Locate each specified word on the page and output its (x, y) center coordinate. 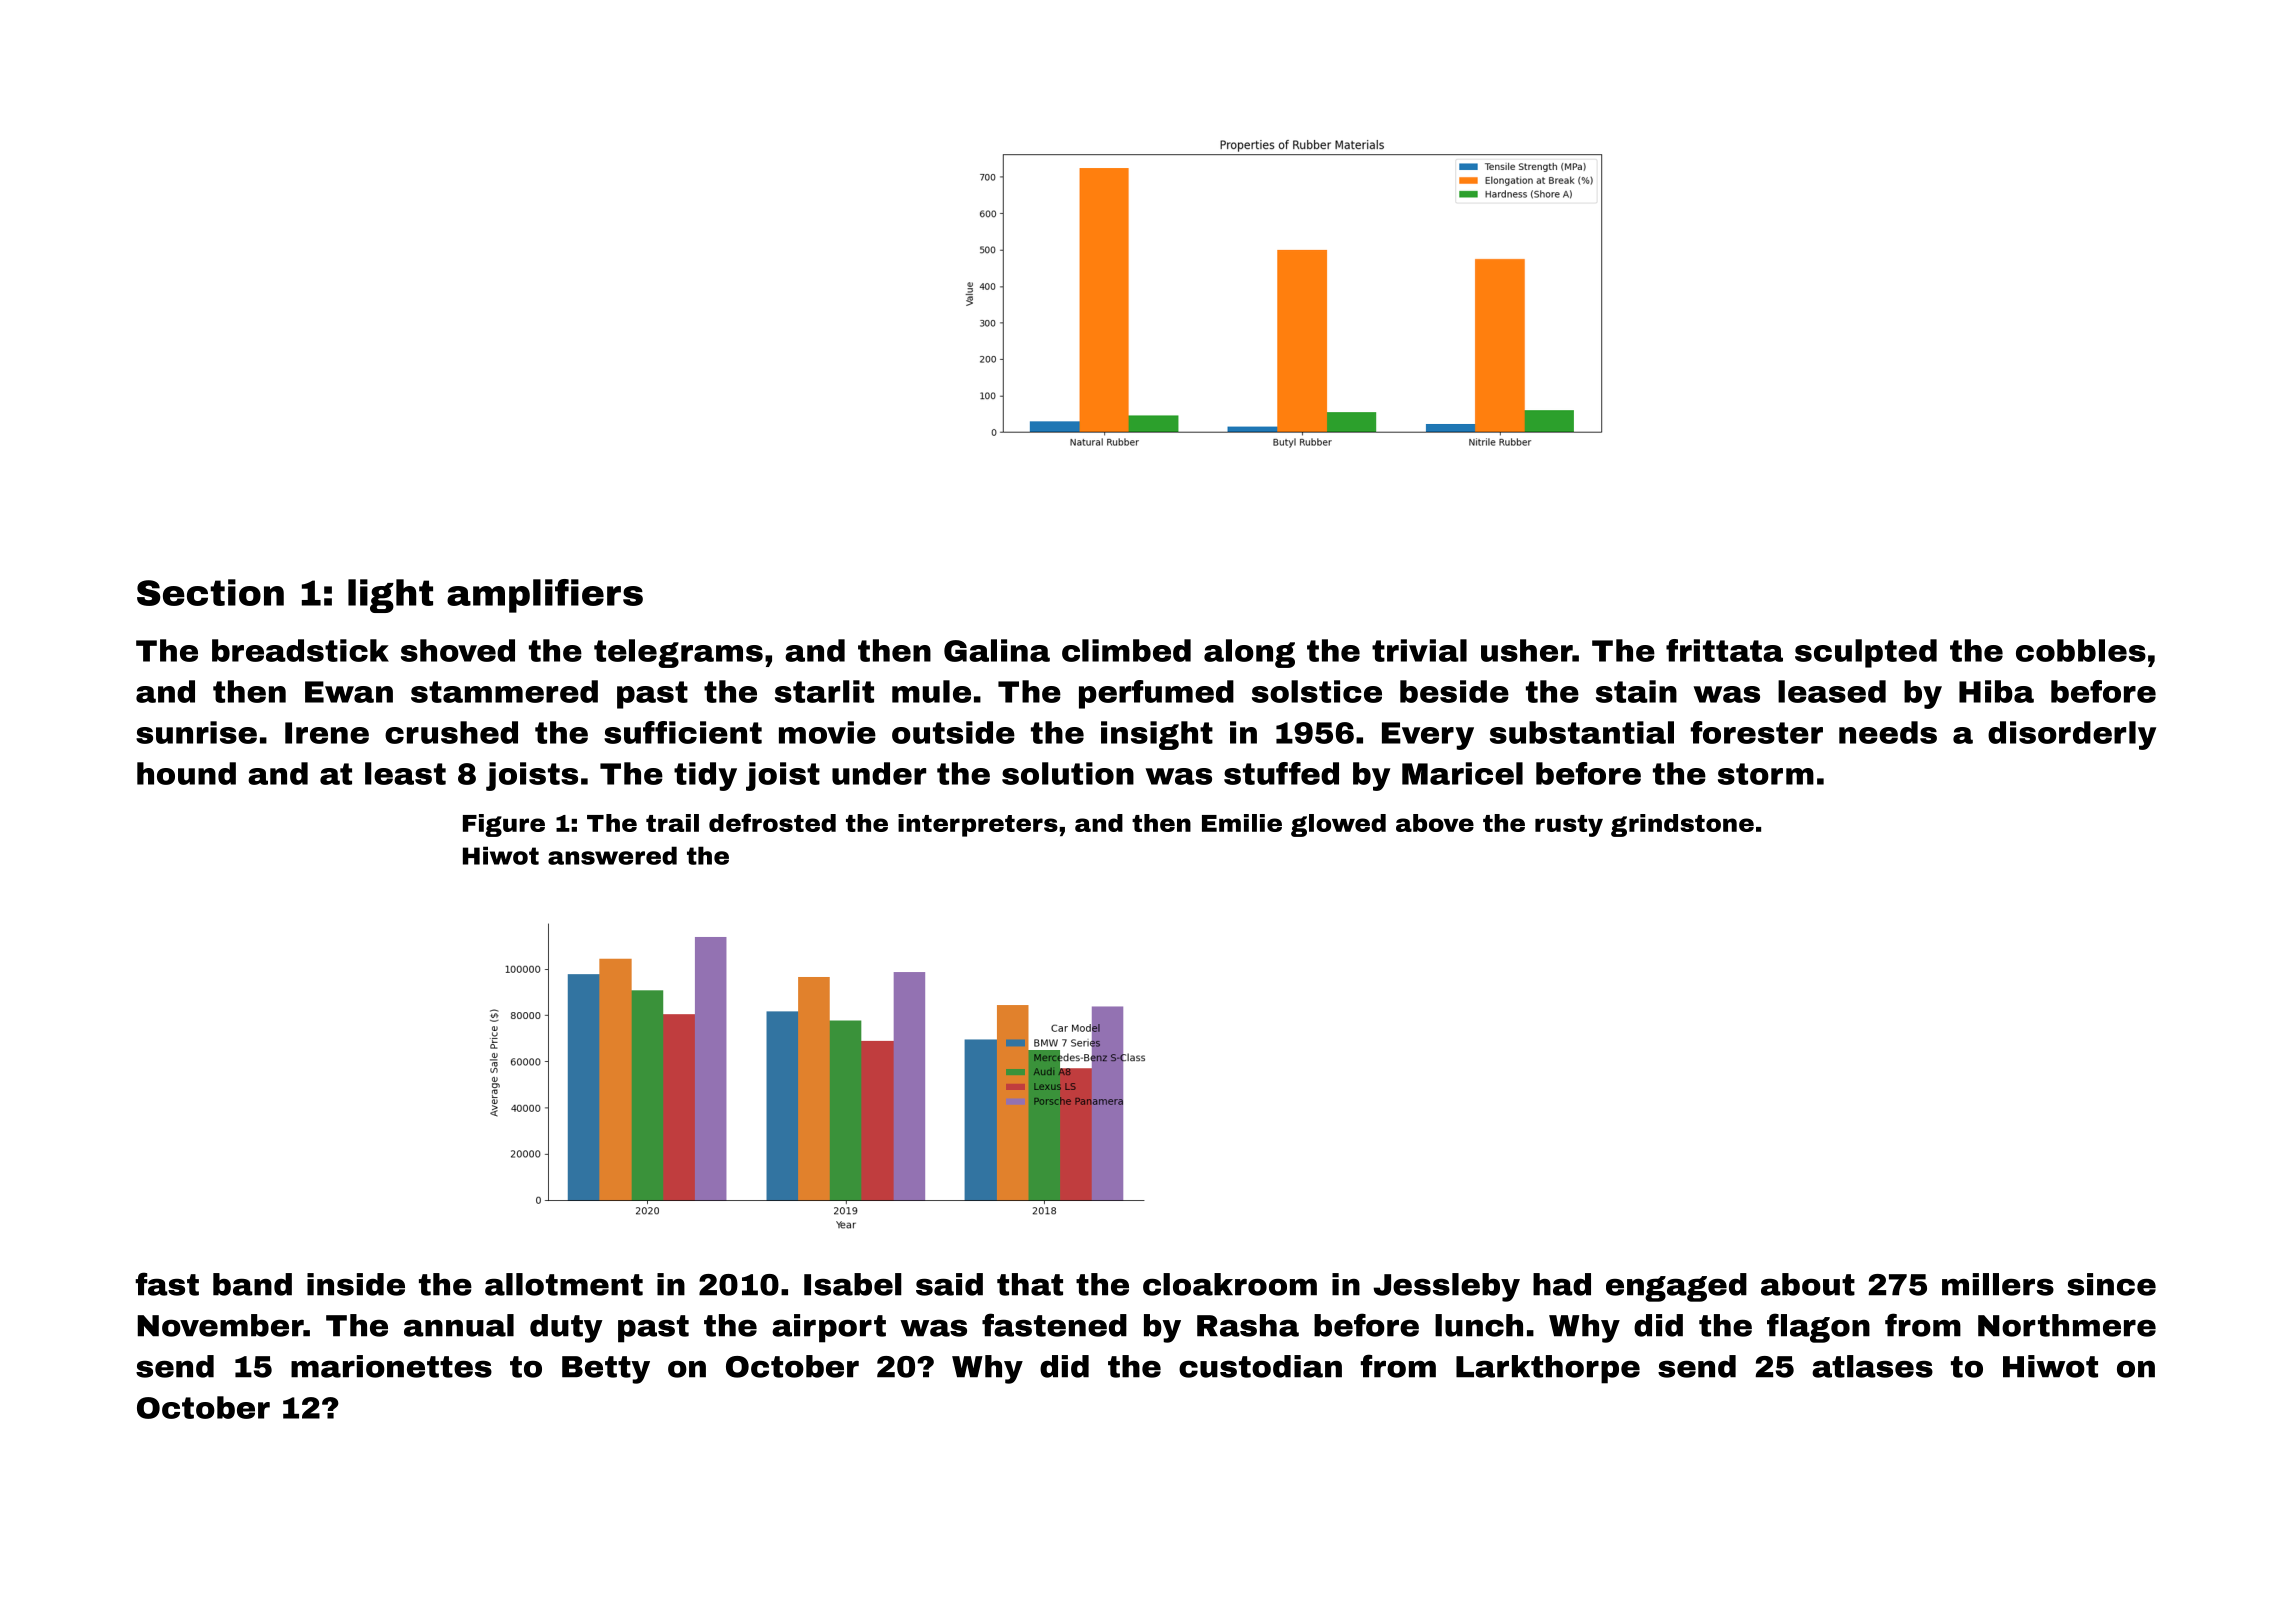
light (390, 596)
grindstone (1682, 825)
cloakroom (1230, 1284)
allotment (564, 1284)
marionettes (391, 1366)
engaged (1676, 1287)
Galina (997, 650)
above (1435, 823)
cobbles (2081, 650)
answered (612, 855)
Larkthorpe (1548, 1369)
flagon (1818, 1328)
